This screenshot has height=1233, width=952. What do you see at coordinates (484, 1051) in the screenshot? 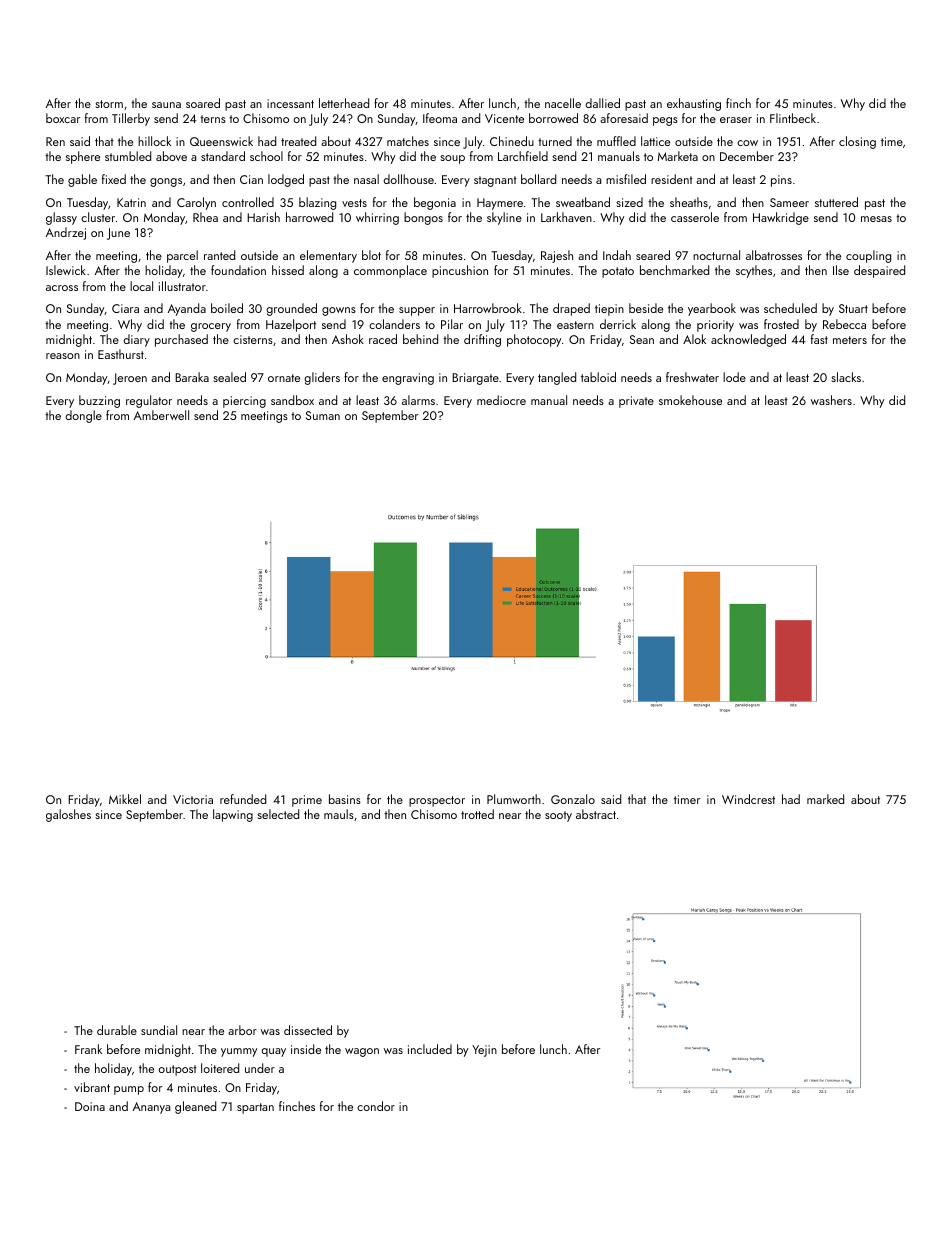
I see `Yejin` at bounding box center [484, 1051].
